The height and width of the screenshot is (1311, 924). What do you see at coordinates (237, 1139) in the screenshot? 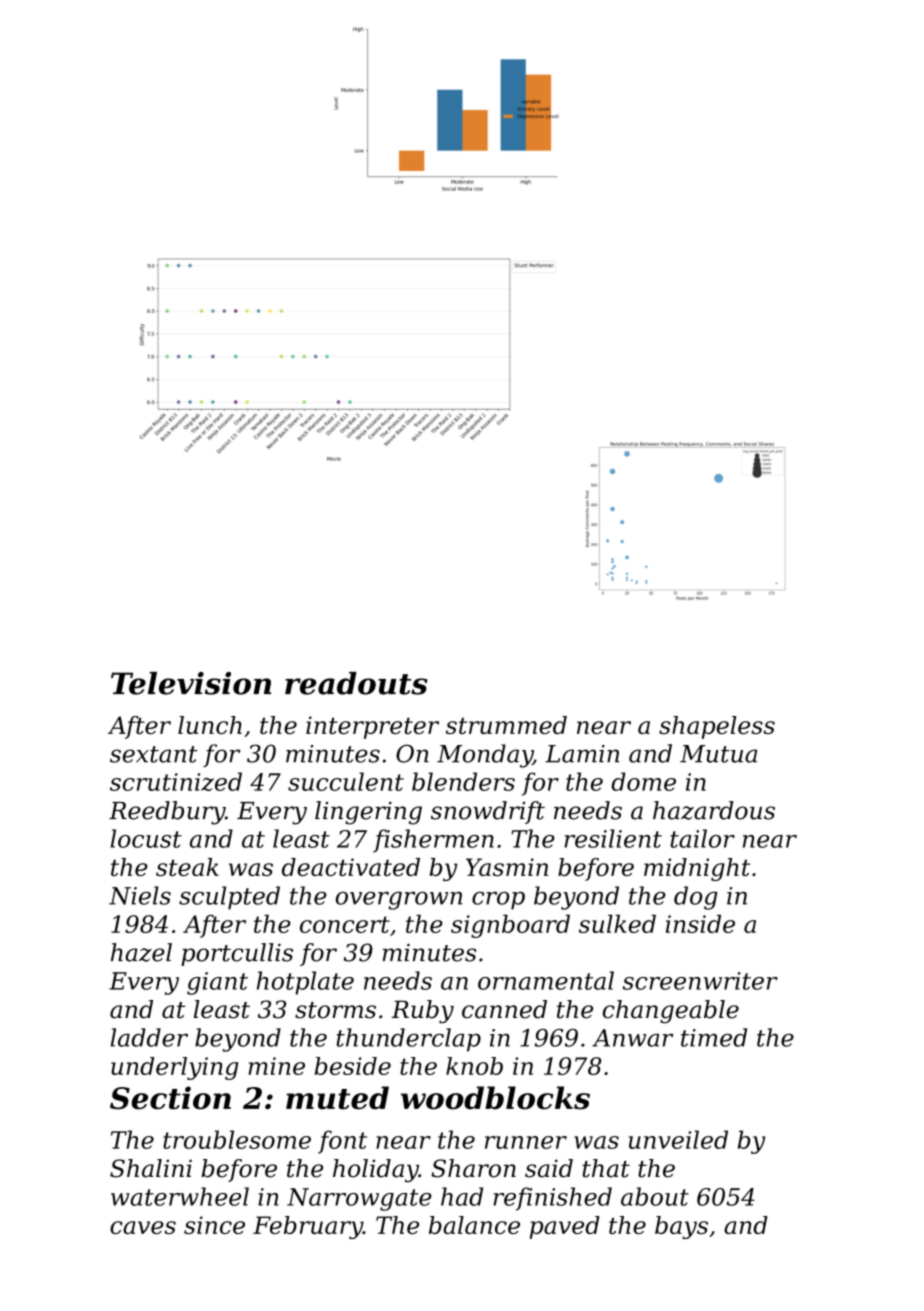
I see `troublesome` at bounding box center [237, 1139].
